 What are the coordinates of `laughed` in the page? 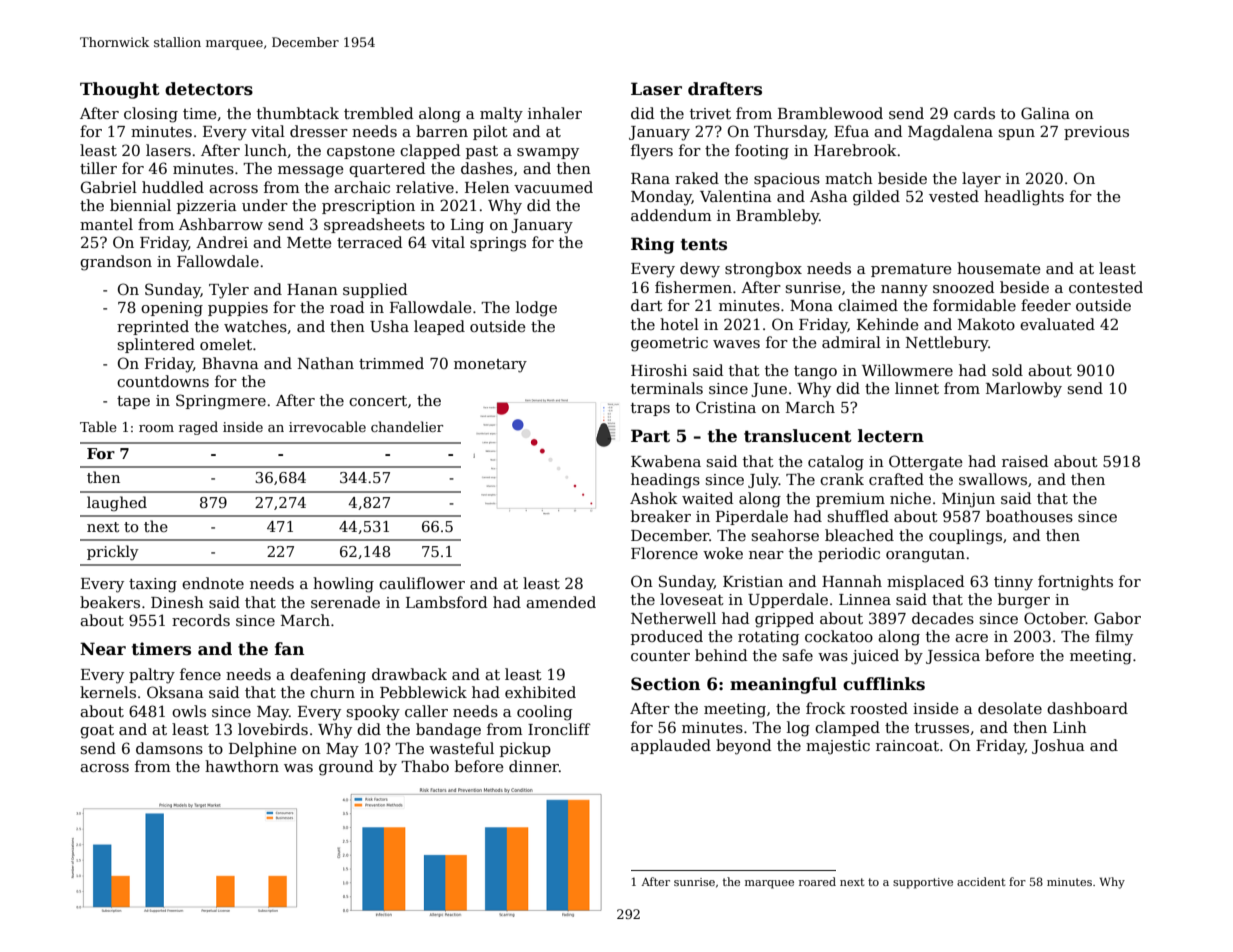 It's located at (117, 503).
